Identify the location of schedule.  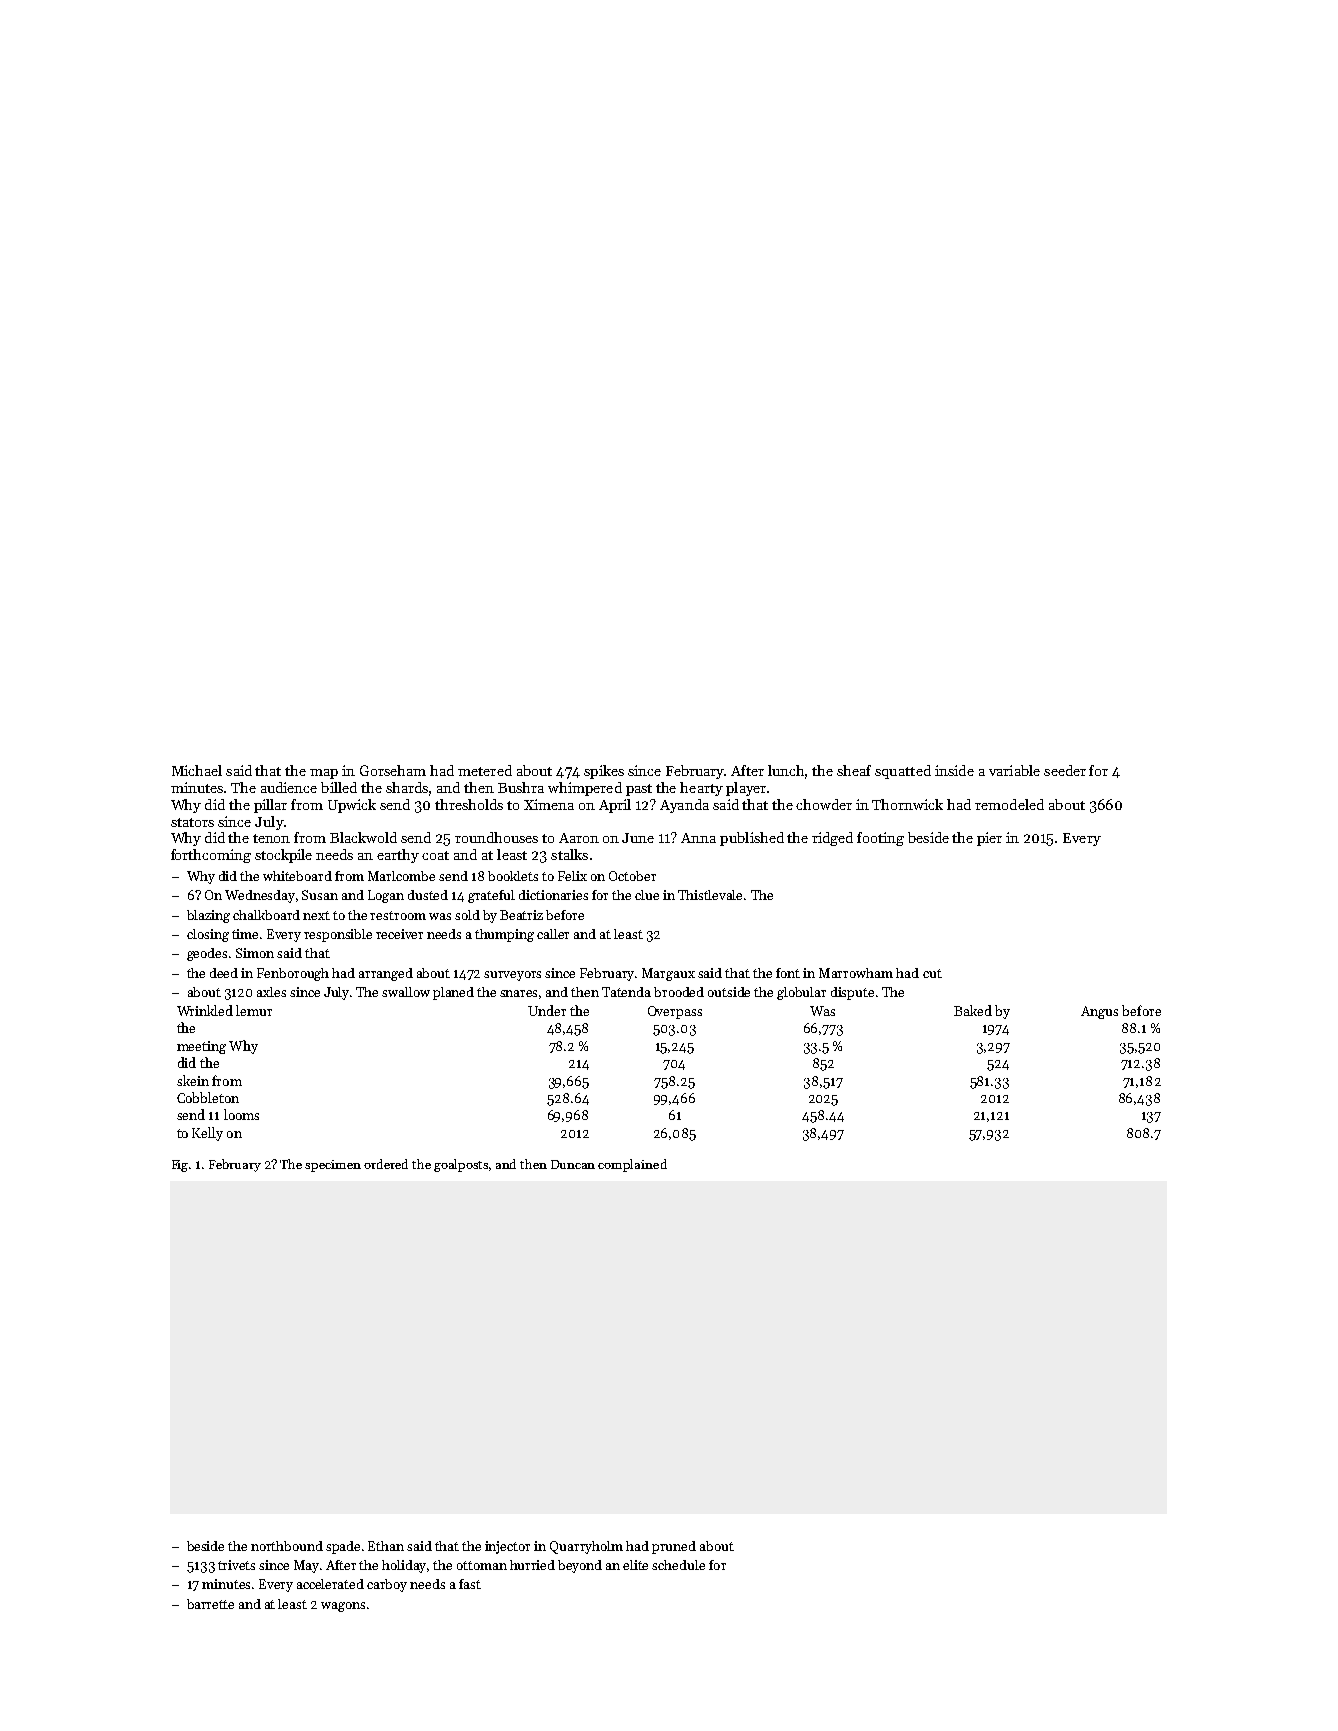
(678, 1565).
